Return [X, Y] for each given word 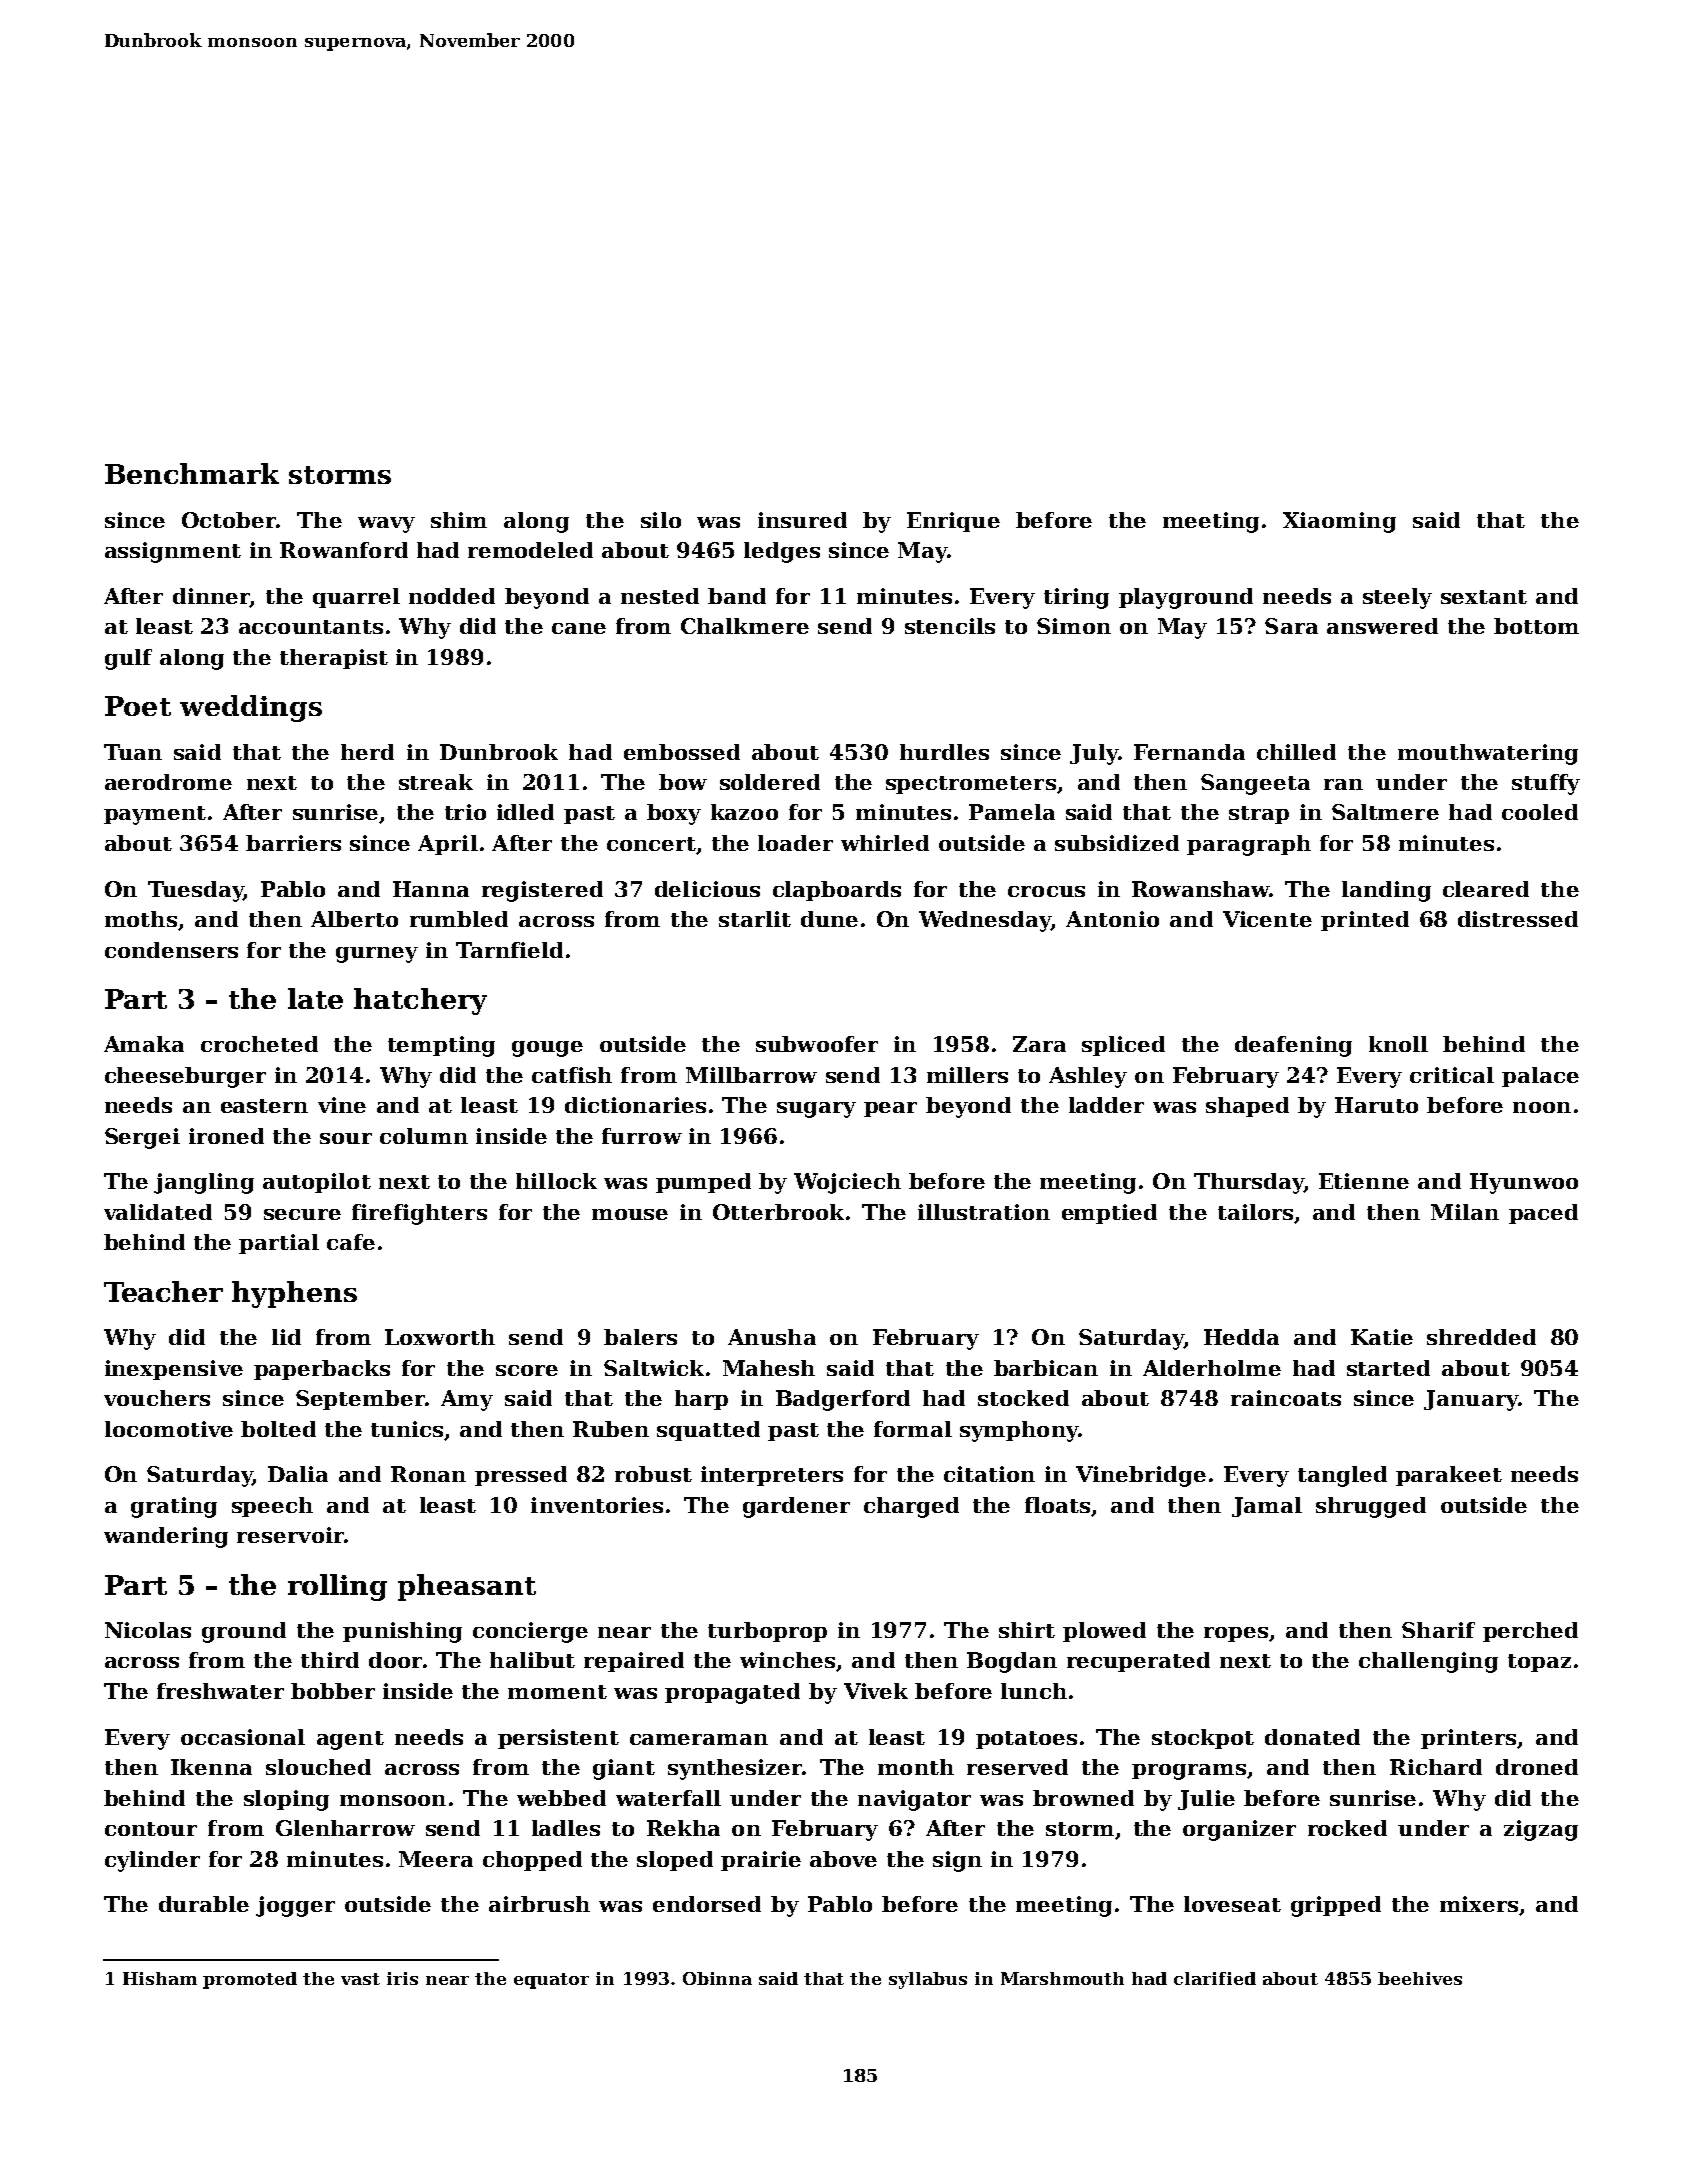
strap [1259, 815]
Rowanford [344, 550]
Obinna [717, 1978]
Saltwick [654, 1368]
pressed [521, 1476]
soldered [770, 782]
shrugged [1371, 1507]
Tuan [133, 752]
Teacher [163, 1291]
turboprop [767, 1632]
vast [360, 1979]
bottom [1536, 626]
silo [661, 520]
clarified [1215, 1978]
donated [1312, 1737]
